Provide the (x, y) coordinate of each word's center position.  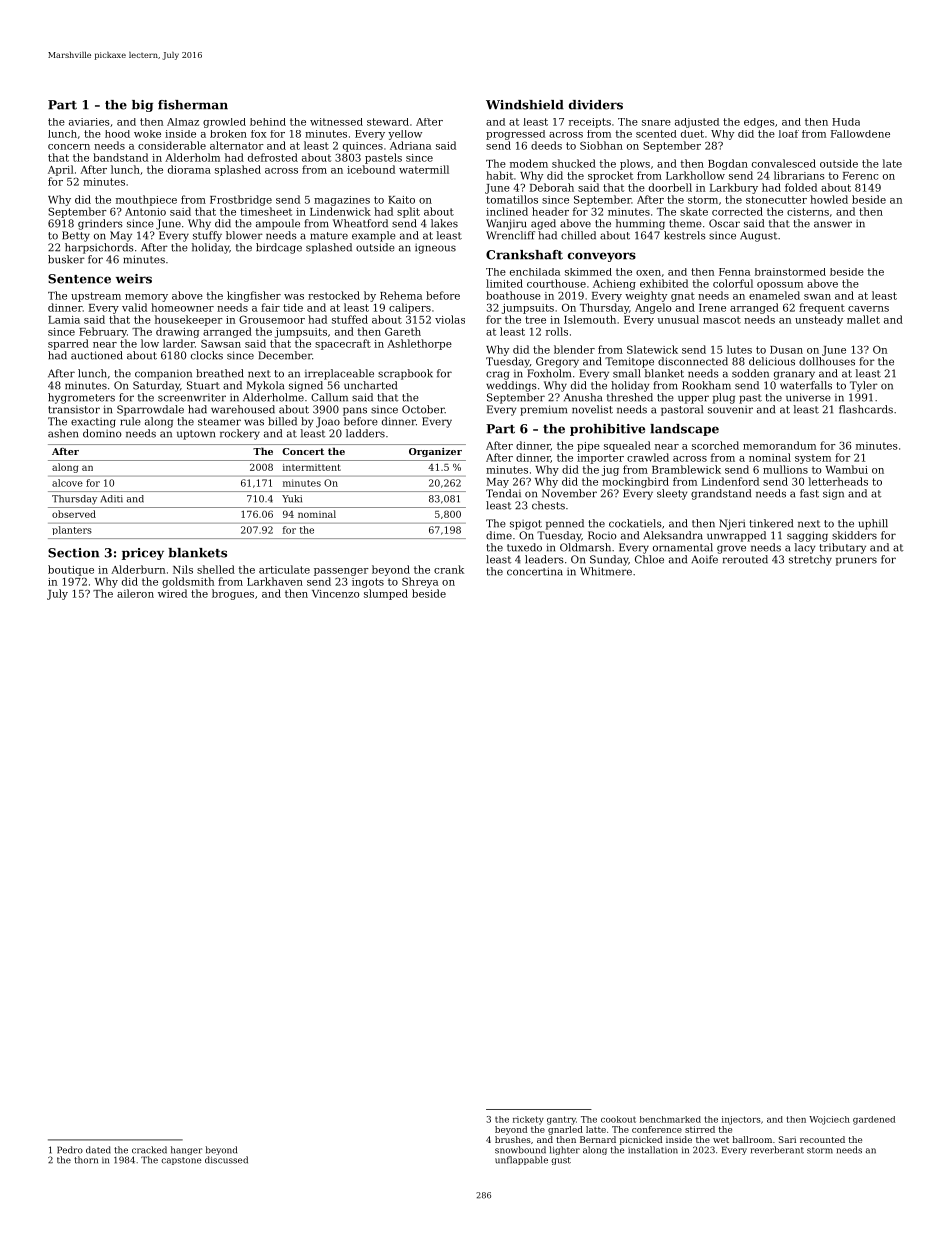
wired (172, 593)
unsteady (819, 320)
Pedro (70, 1150)
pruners (856, 561)
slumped (386, 594)
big (142, 106)
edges (759, 123)
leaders (544, 559)
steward (388, 122)
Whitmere (606, 571)
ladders (365, 433)
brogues (233, 594)
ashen (63, 433)
